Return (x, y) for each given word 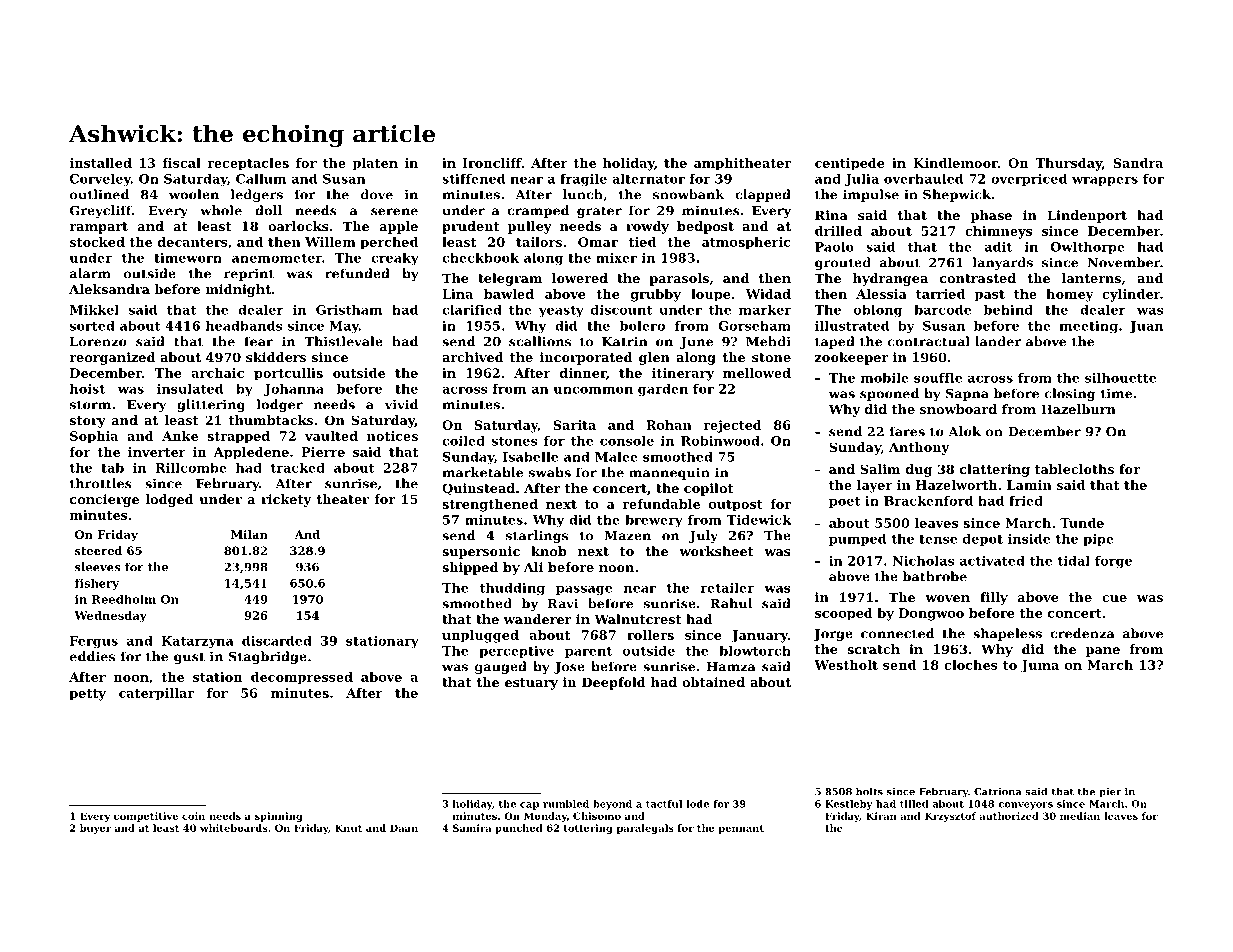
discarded (277, 641)
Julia (862, 179)
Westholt (846, 665)
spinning (279, 817)
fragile (583, 180)
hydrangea (890, 279)
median (1080, 816)
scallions (540, 341)
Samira (472, 828)
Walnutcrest (638, 619)
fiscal (181, 163)
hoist (87, 389)
